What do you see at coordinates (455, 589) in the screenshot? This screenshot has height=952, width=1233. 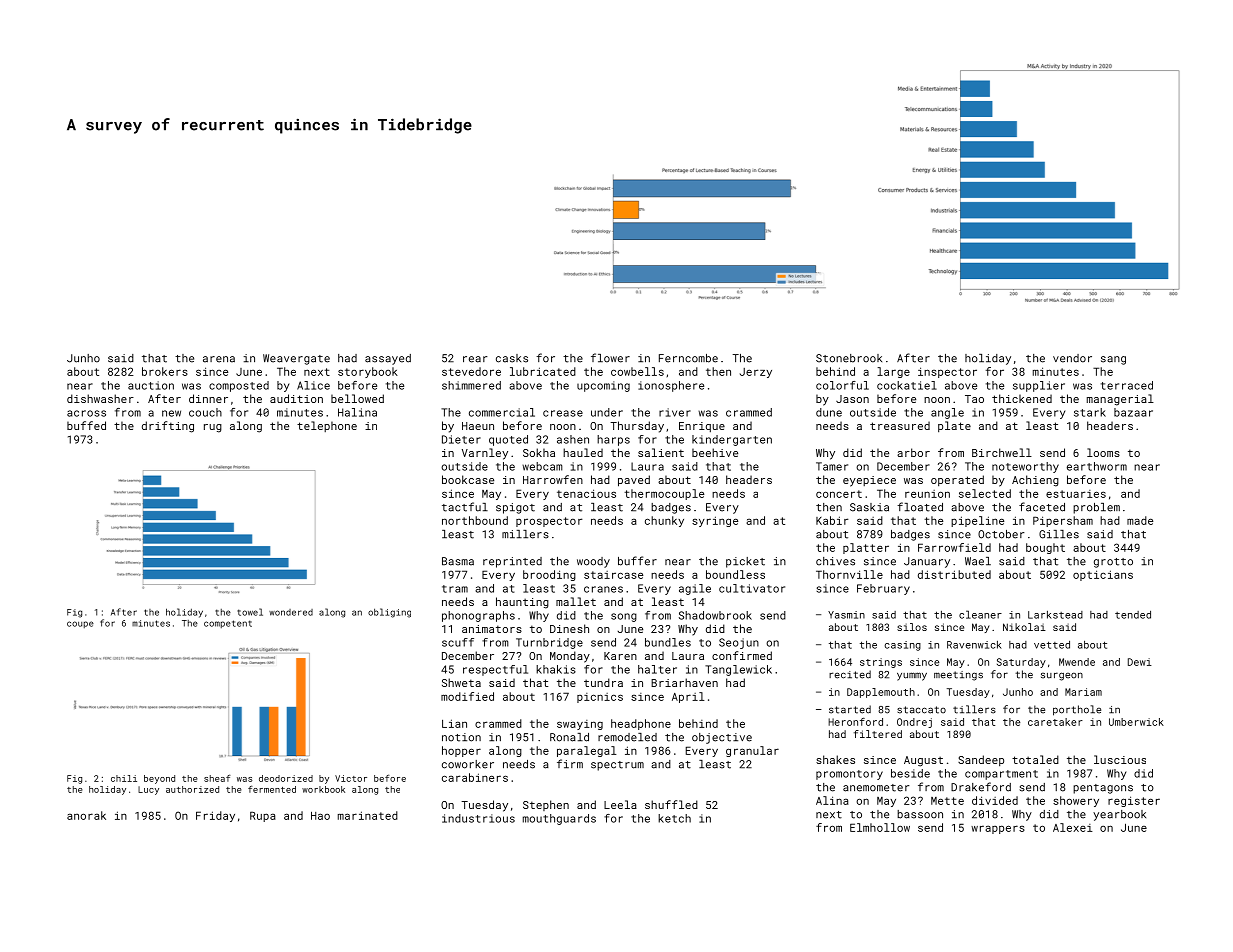 I see `tram` at bounding box center [455, 589].
